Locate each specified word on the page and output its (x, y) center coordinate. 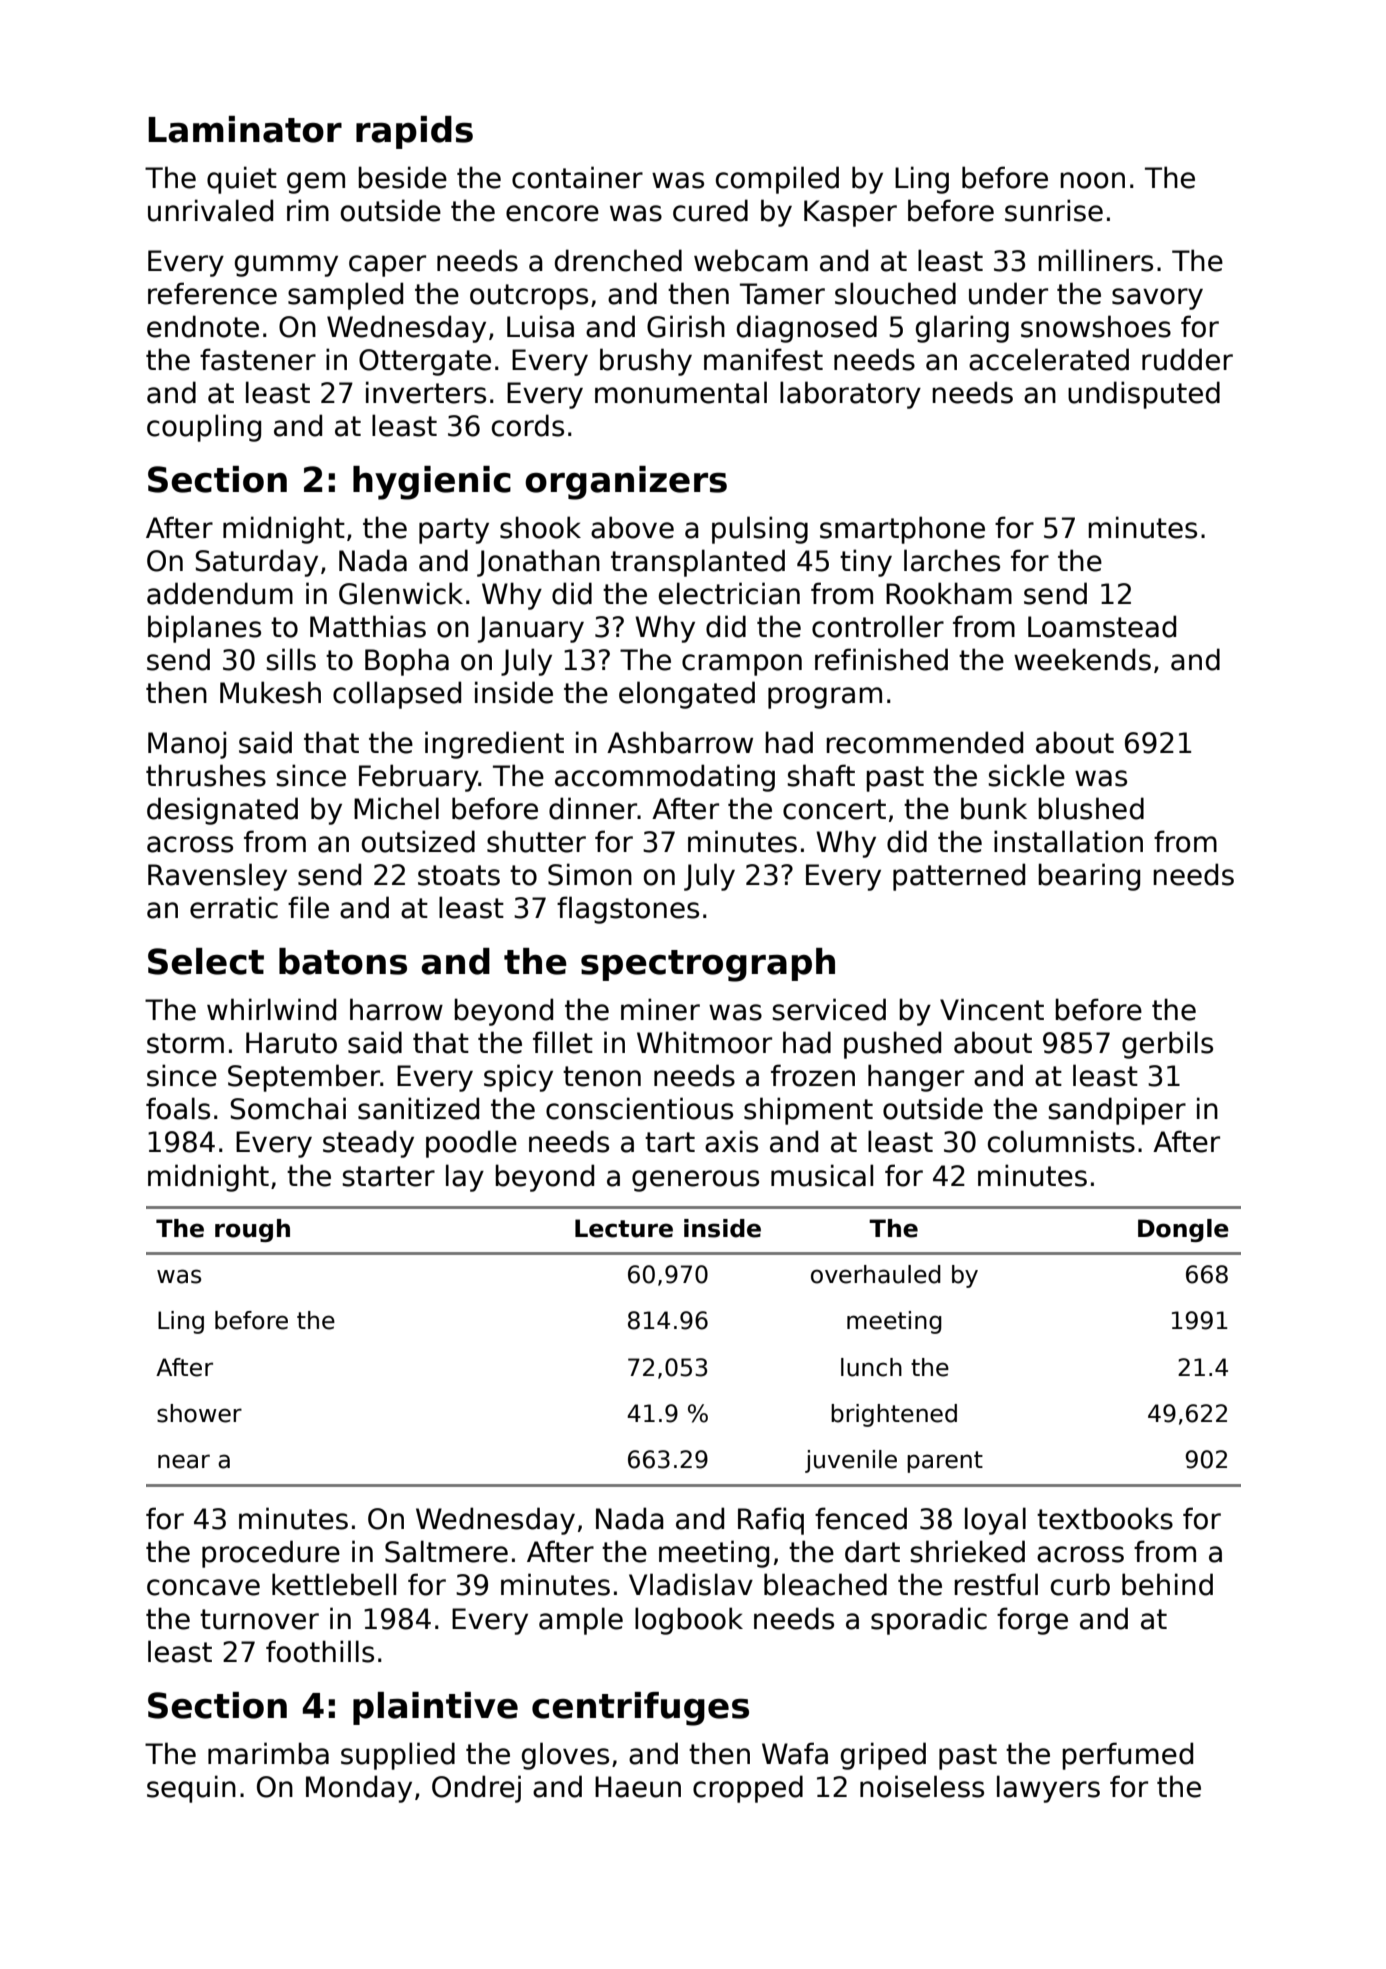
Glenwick (401, 593)
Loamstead (1102, 626)
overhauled (876, 1274)
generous (695, 1181)
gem (316, 183)
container (577, 177)
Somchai (288, 1108)
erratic (234, 907)
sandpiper (1117, 1111)
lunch (871, 1367)
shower (199, 1413)
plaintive (435, 1708)
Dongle (1183, 1230)
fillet (563, 1042)
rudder (1187, 359)
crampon (742, 665)
